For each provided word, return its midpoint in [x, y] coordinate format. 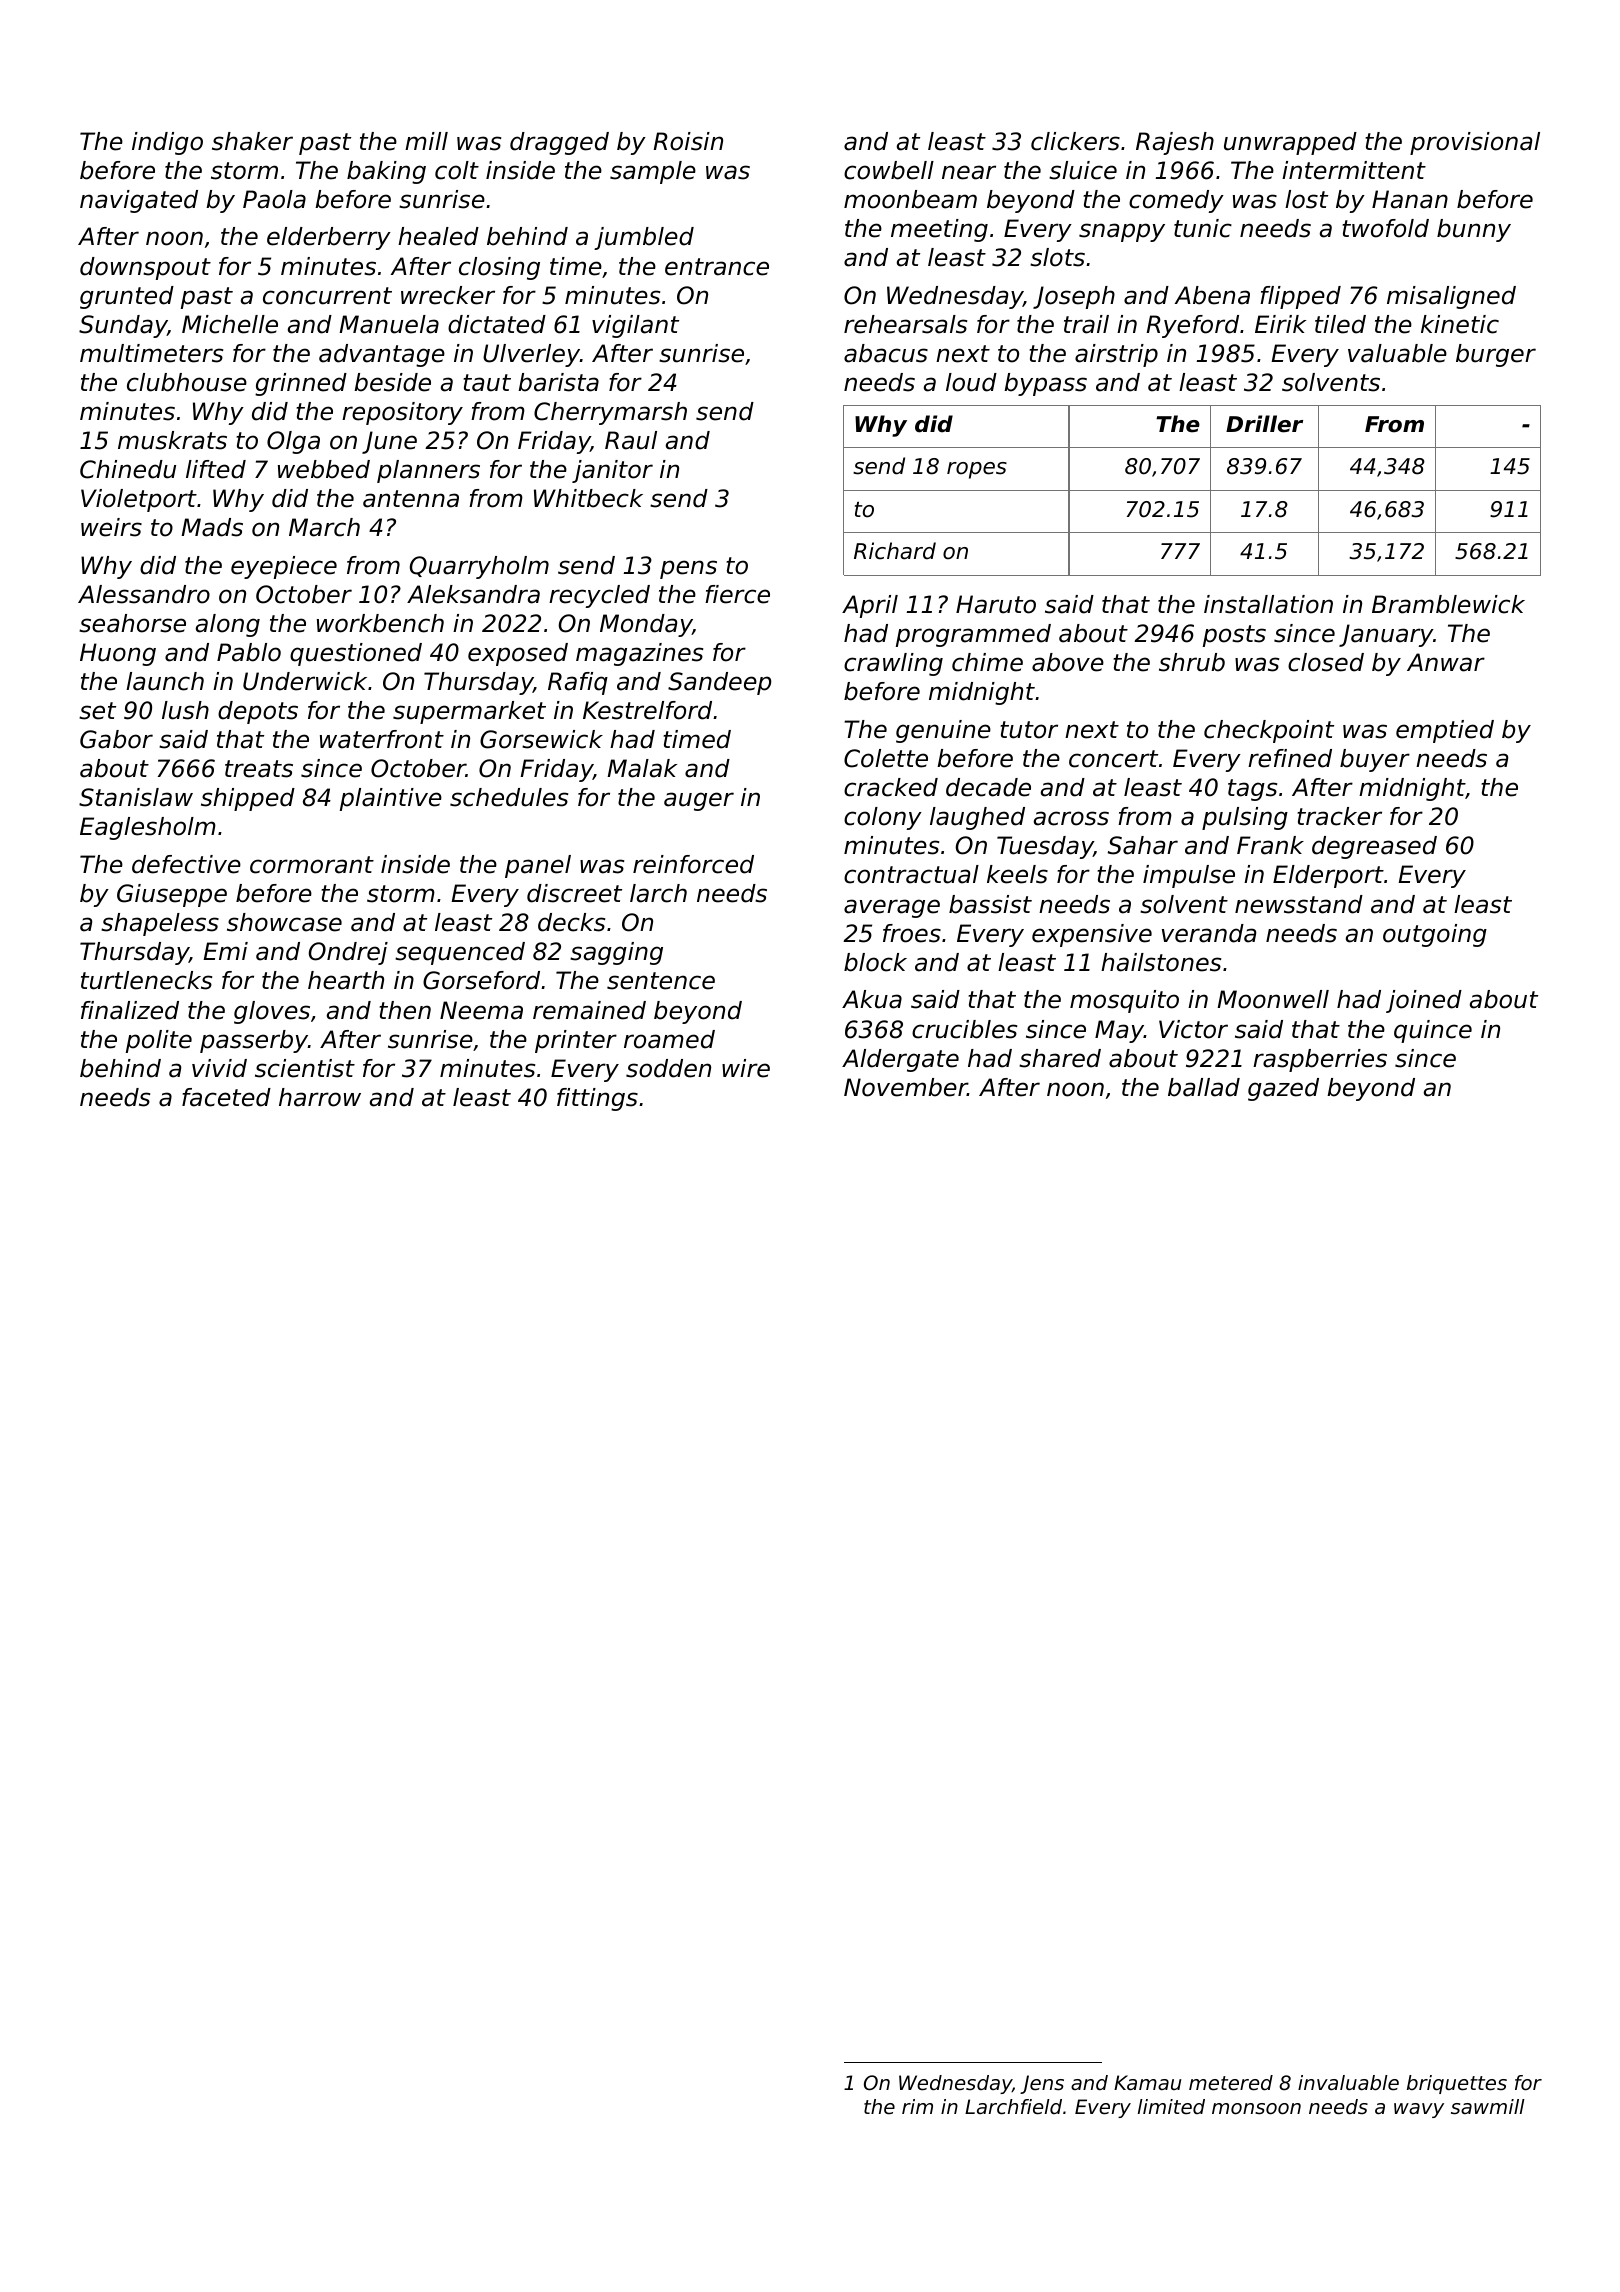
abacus [886, 353]
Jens [1042, 2084]
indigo [167, 143]
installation [1268, 604]
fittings [597, 1099]
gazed [1283, 1089]
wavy [1419, 2110]
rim [917, 2106]
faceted [226, 1097]
